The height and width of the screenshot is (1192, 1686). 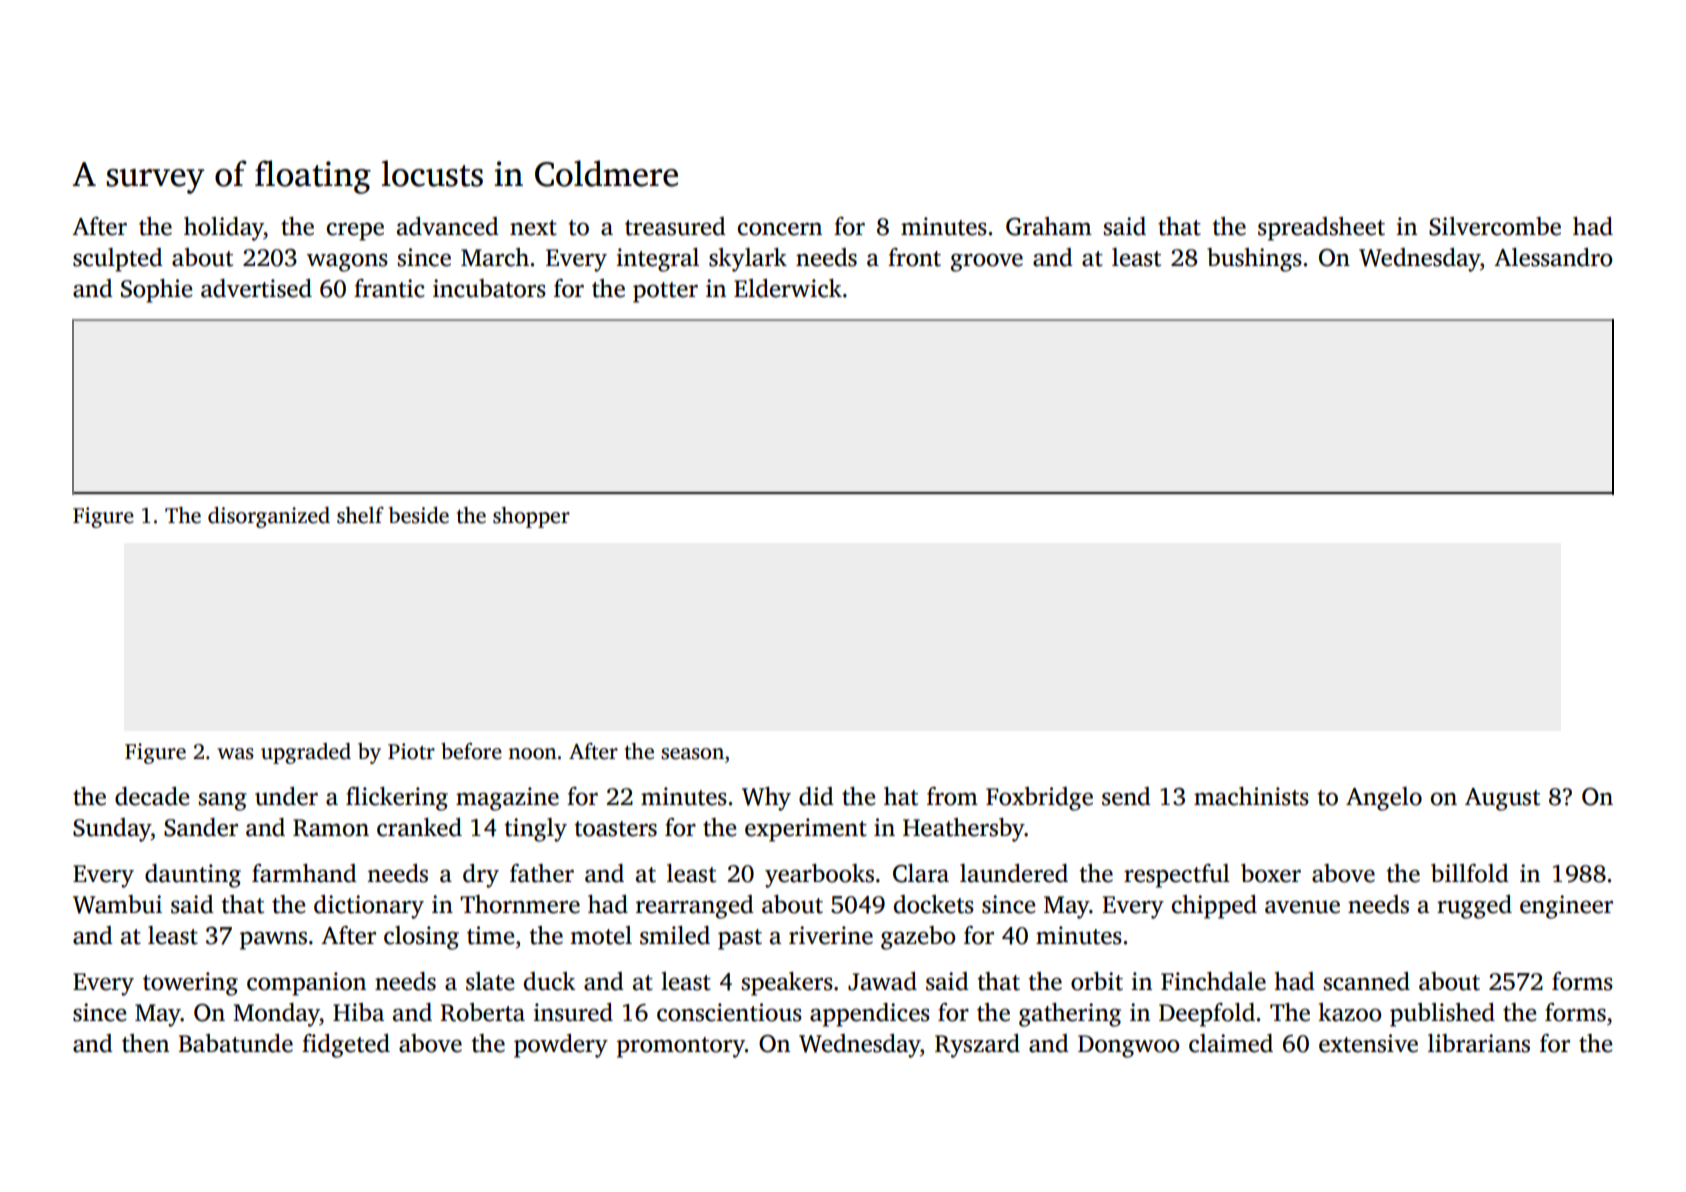 What do you see at coordinates (531, 517) in the screenshot?
I see `shopper` at bounding box center [531, 517].
